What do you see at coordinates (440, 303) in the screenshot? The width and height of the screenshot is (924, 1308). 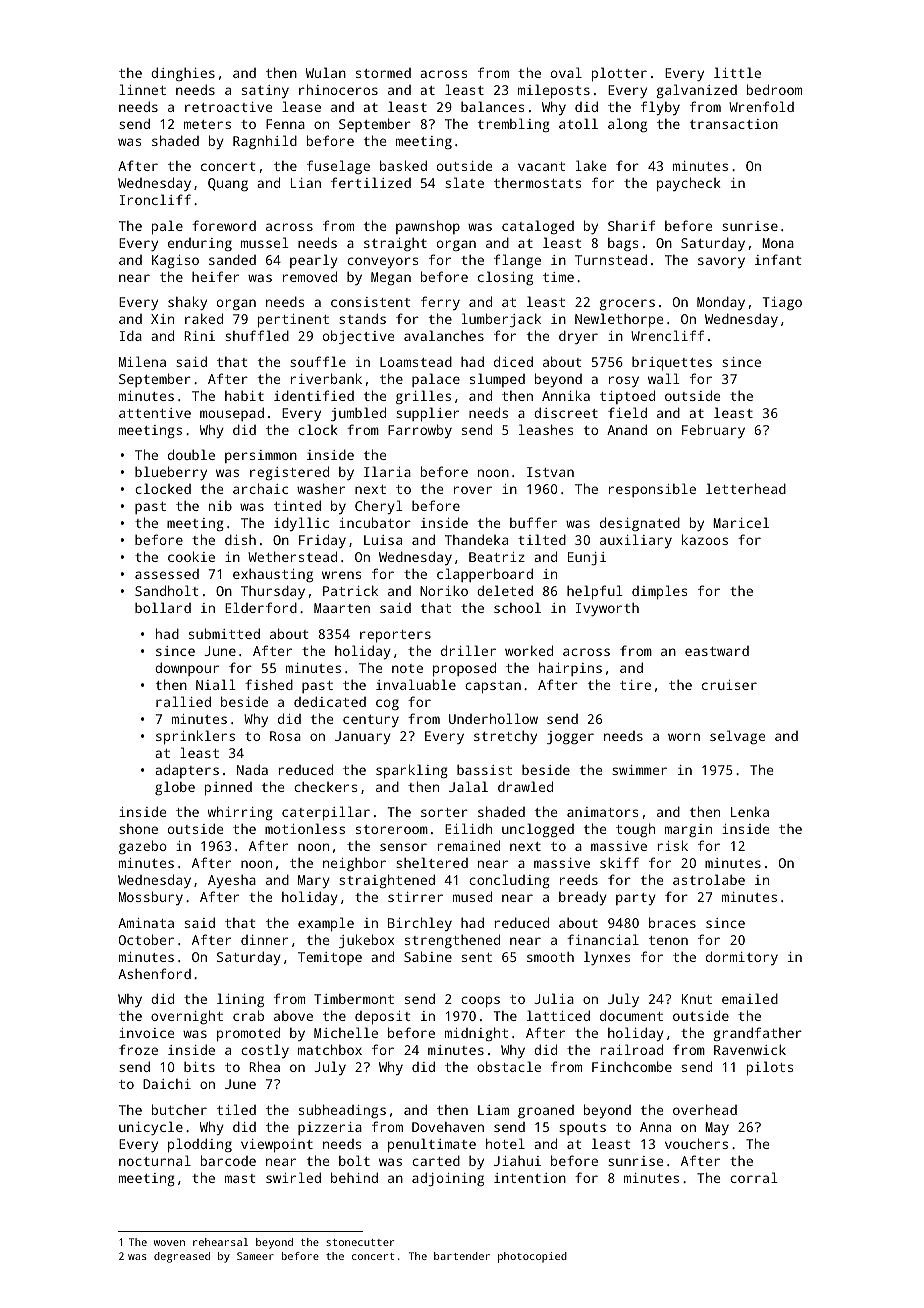 I see `ferry` at bounding box center [440, 303].
